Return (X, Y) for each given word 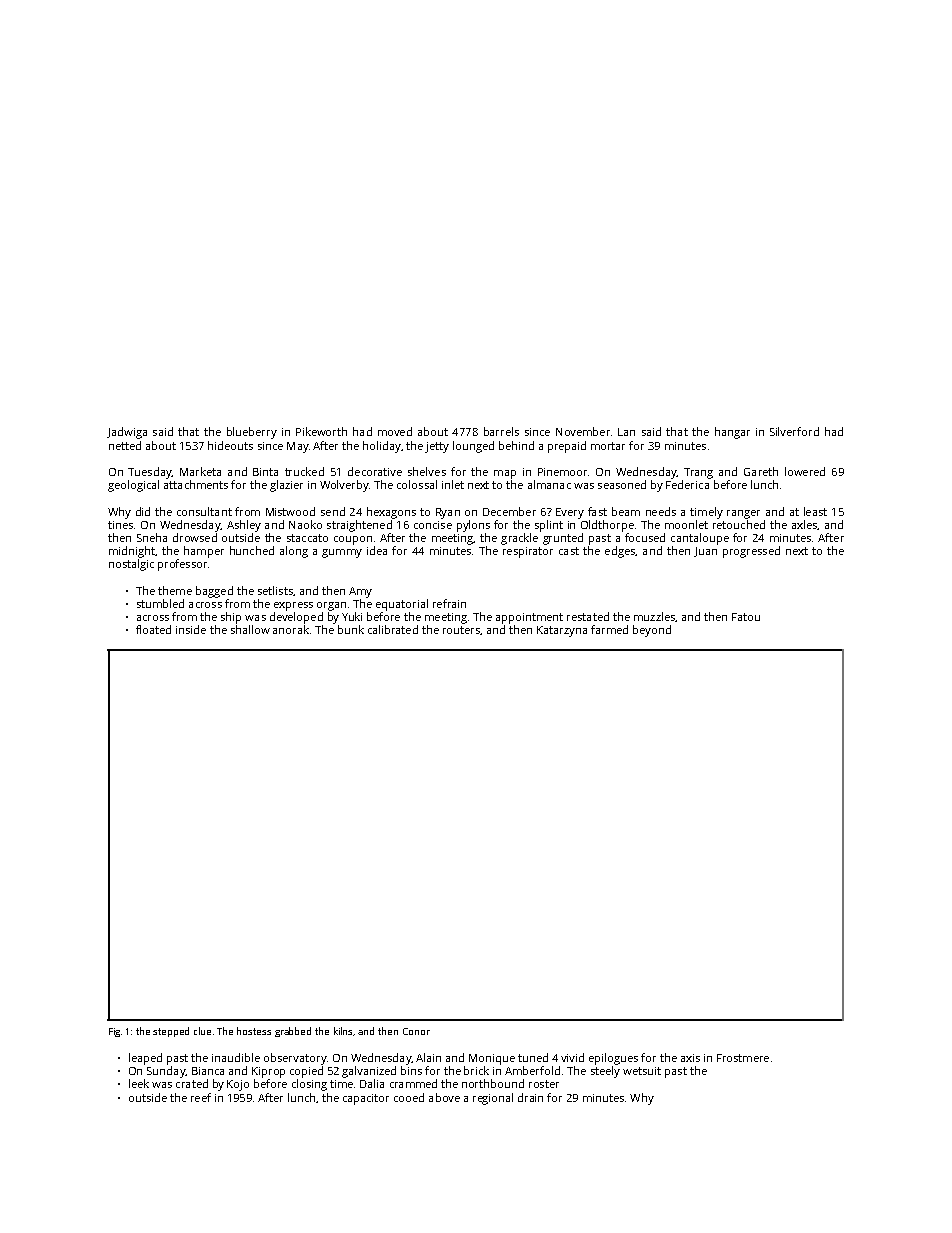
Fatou (746, 617)
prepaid (567, 447)
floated (153, 629)
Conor (416, 1031)
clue (202, 1031)
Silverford (794, 431)
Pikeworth (321, 431)
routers (461, 630)
